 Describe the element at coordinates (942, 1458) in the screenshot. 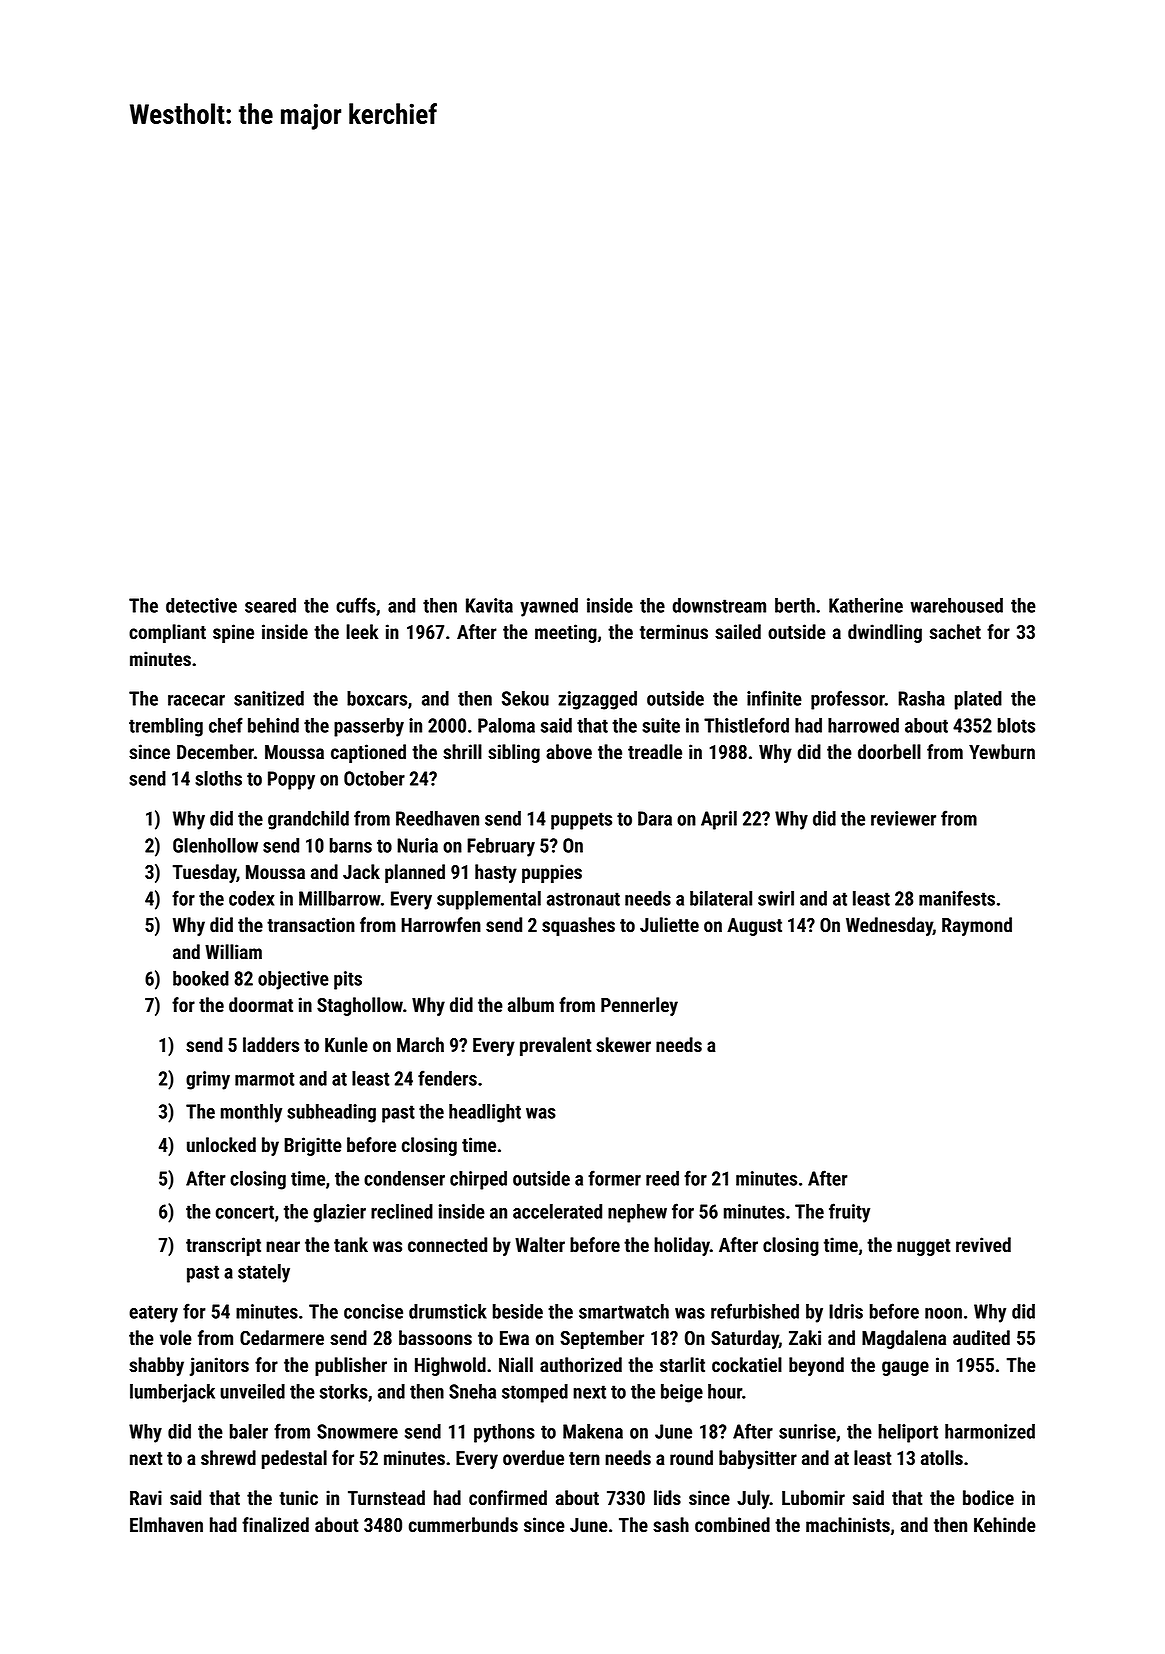

I see `atolls` at that location.
